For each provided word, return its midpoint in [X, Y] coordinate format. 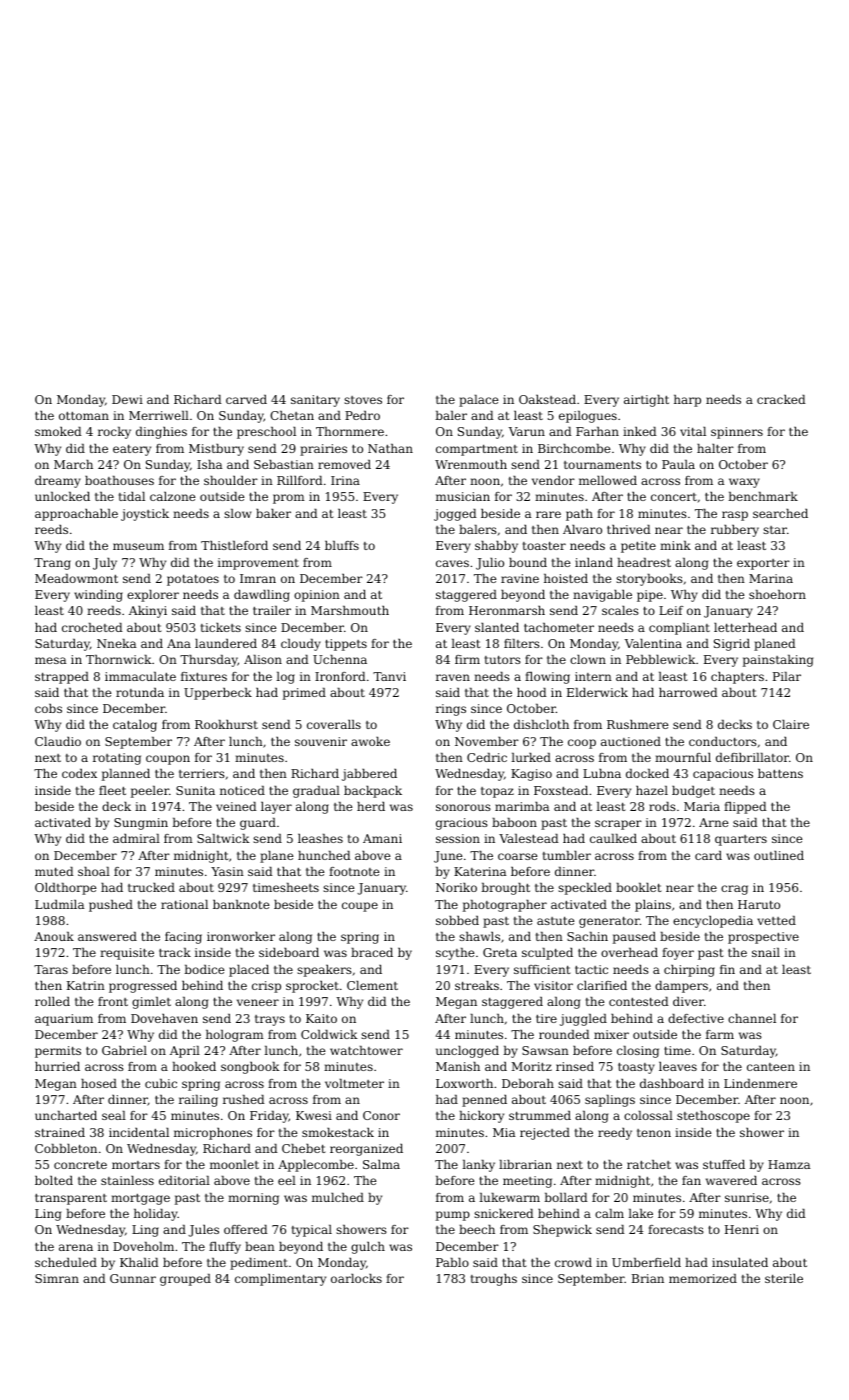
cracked [781, 399]
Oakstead [547, 399]
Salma [381, 1164]
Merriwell [159, 415]
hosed [99, 1083]
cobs [48, 708]
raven [453, 677]
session [458, 838]
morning [253, 1199]
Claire [791, 724]
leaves [678, 1066]
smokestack [338, 1132]
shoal [94, 871]
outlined [779, 855]
